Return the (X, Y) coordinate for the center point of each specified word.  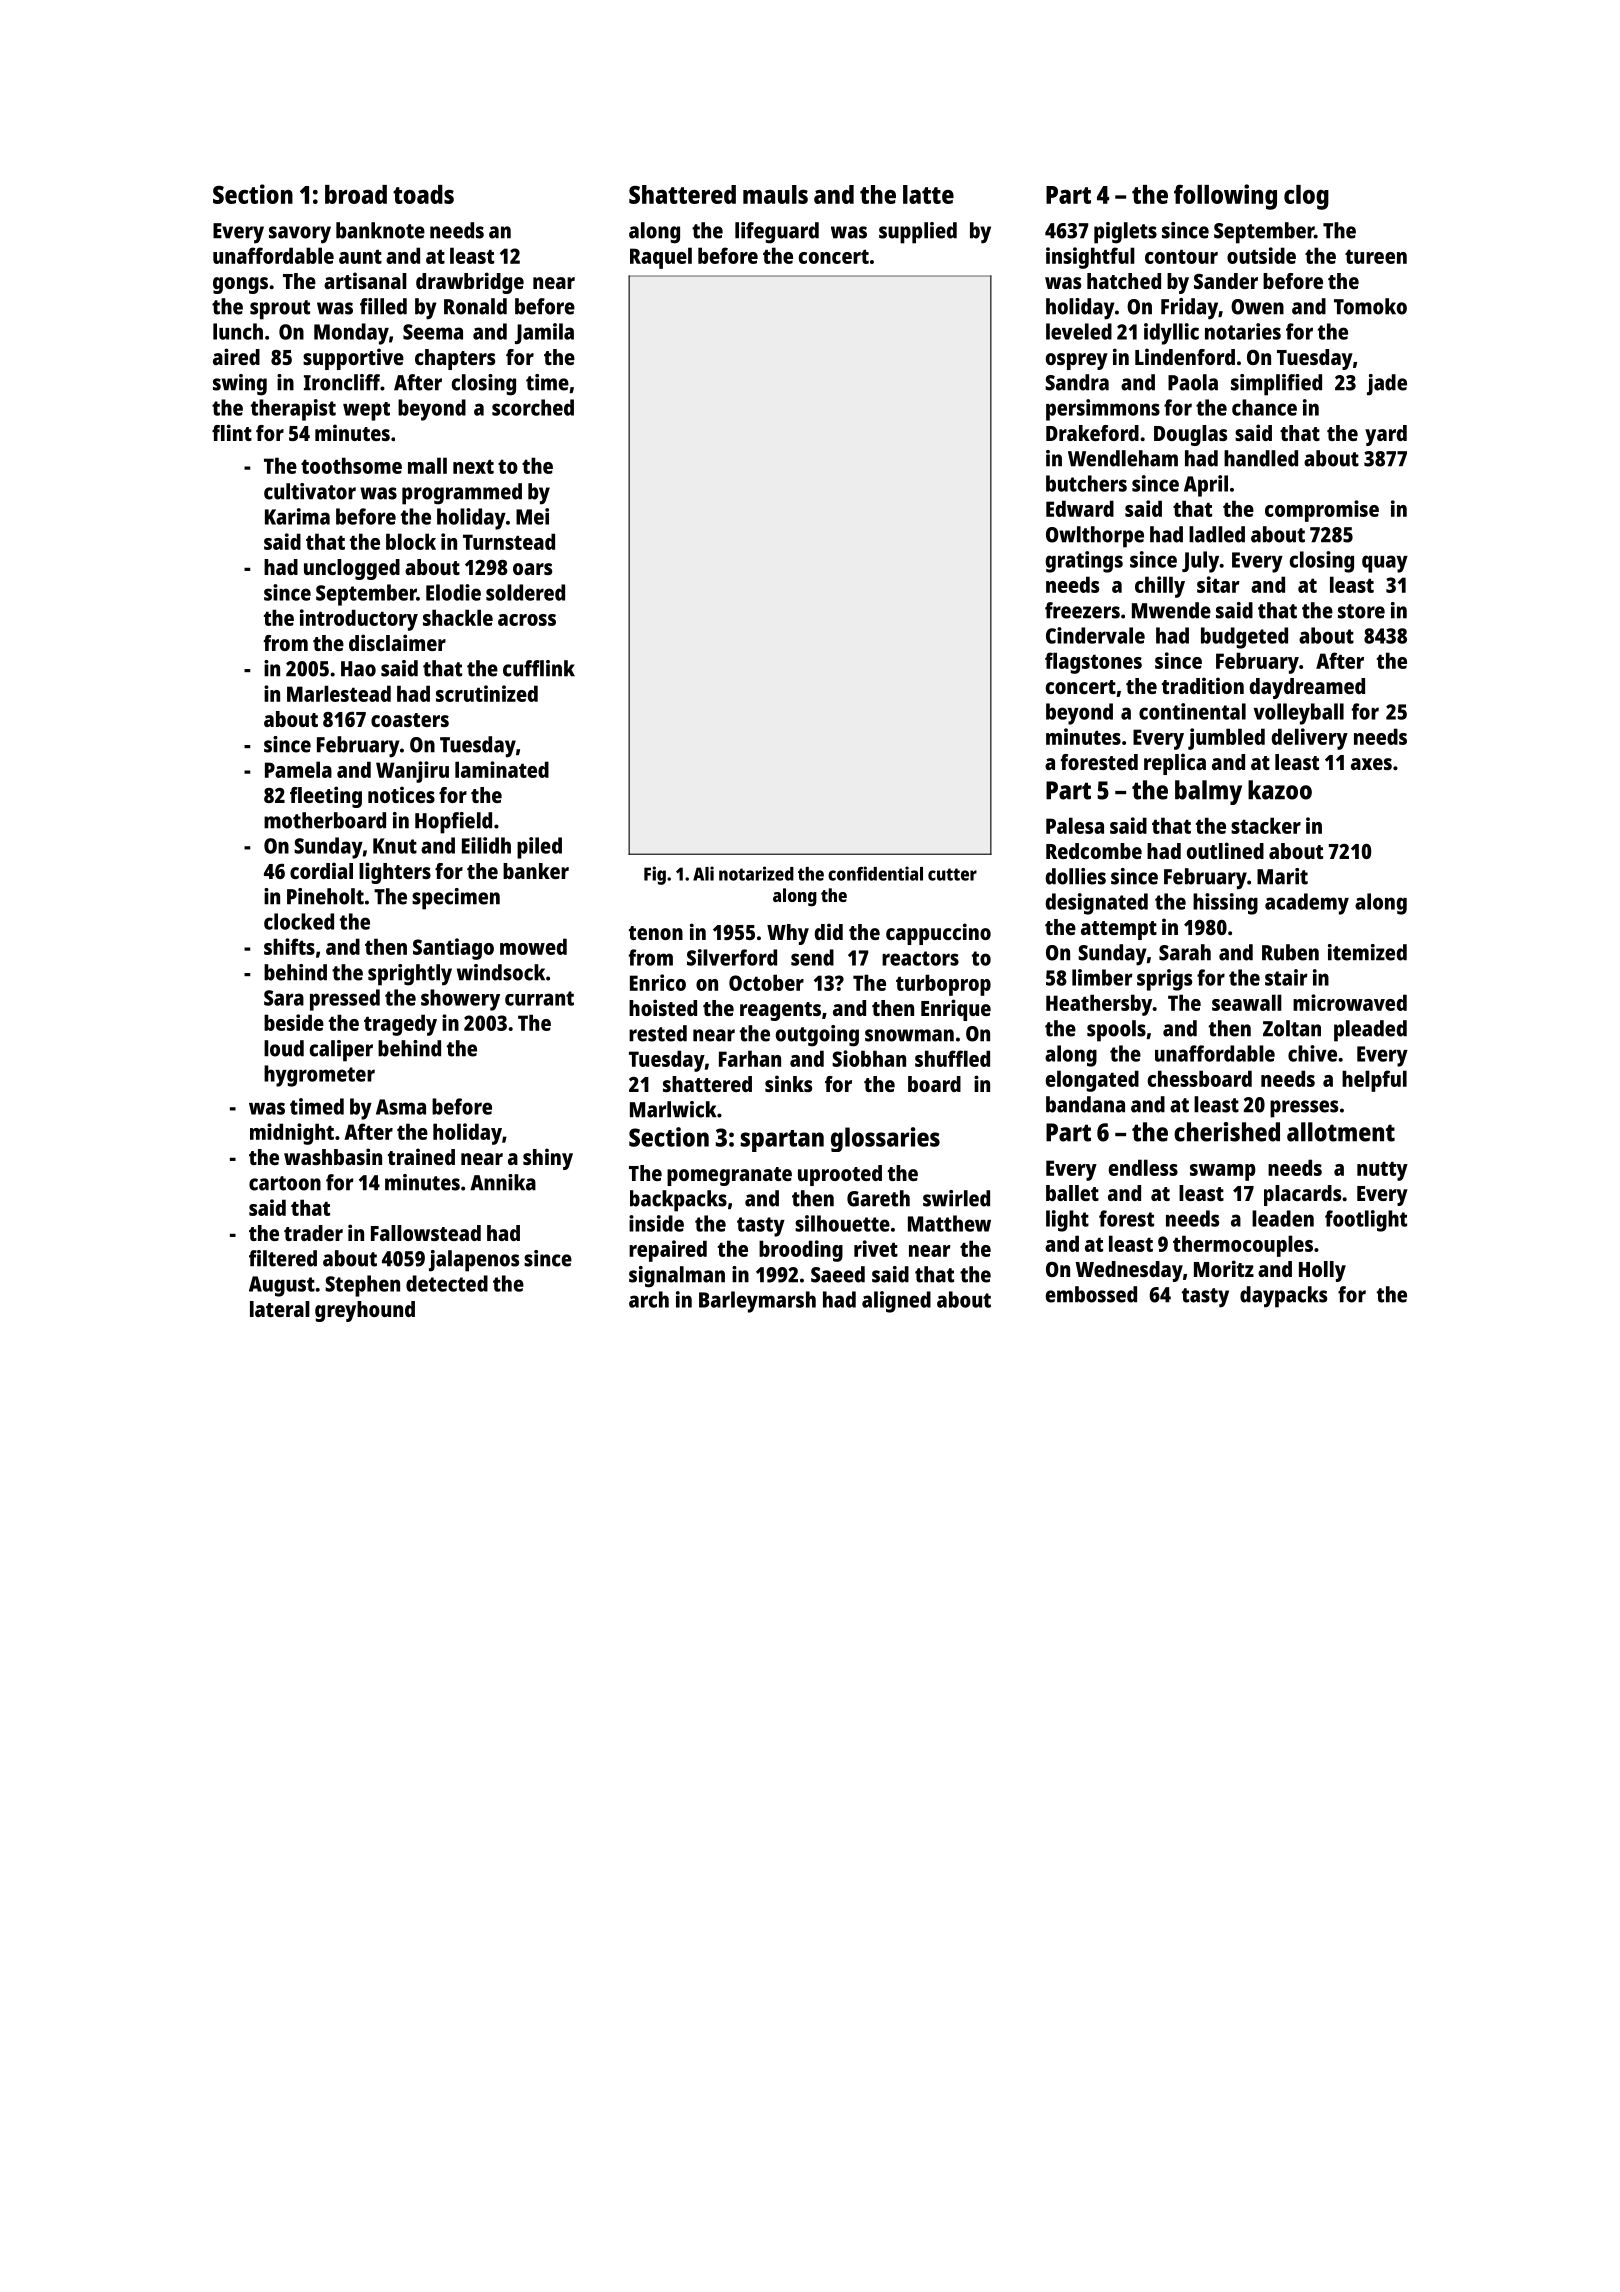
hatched (1124, 281)
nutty (1382, 1171)
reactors (920, 958)
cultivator (310, 491)
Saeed (838, 1274)
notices (401, 794)
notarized (756, 873)
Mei (532, 516)
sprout (280, 310)
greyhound (365, 1311)
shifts (289, 946)
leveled (1079, 331)
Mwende (1171, 610)
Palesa (1075, 825)
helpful (1374, 1081)
